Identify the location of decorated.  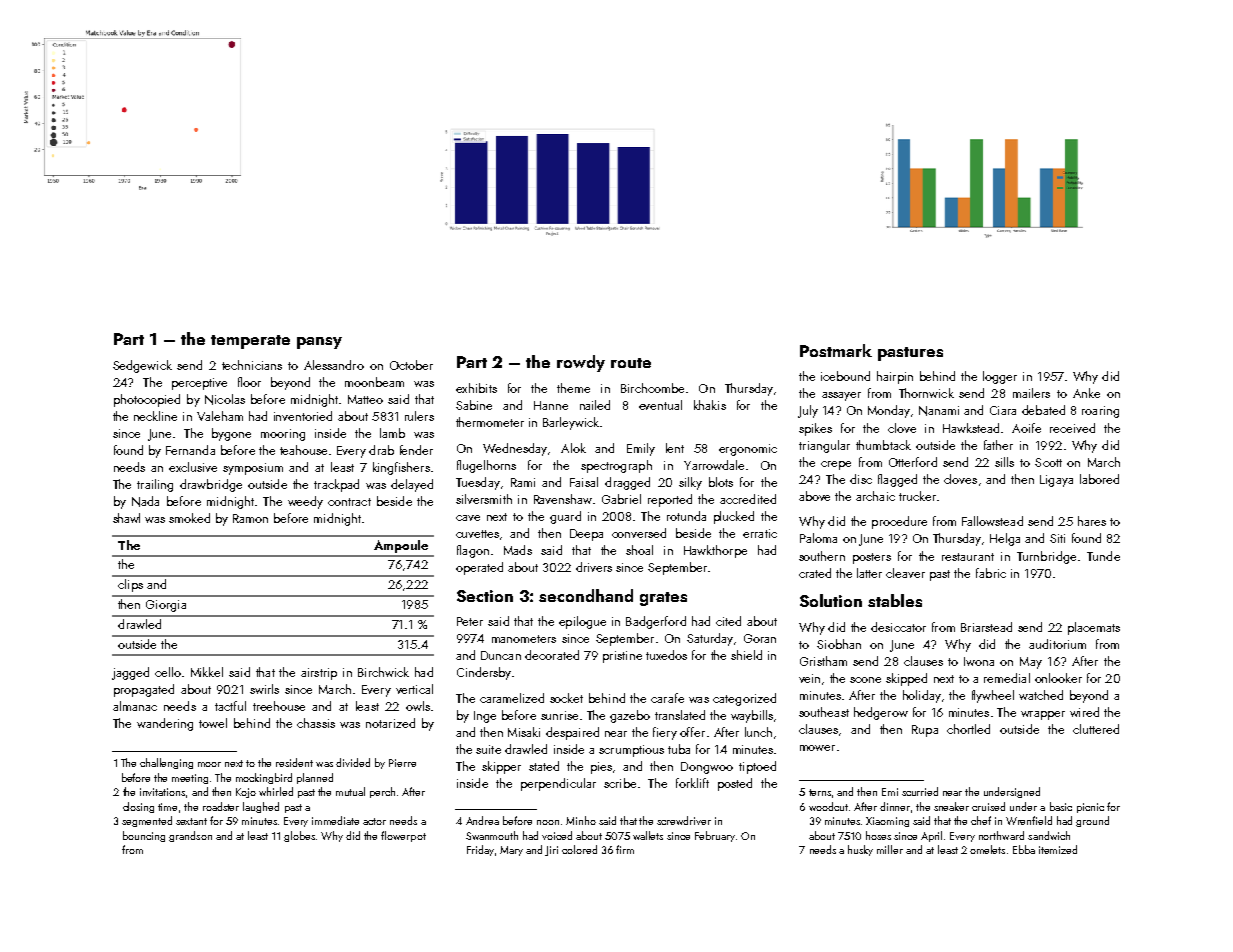
(552, 655).
